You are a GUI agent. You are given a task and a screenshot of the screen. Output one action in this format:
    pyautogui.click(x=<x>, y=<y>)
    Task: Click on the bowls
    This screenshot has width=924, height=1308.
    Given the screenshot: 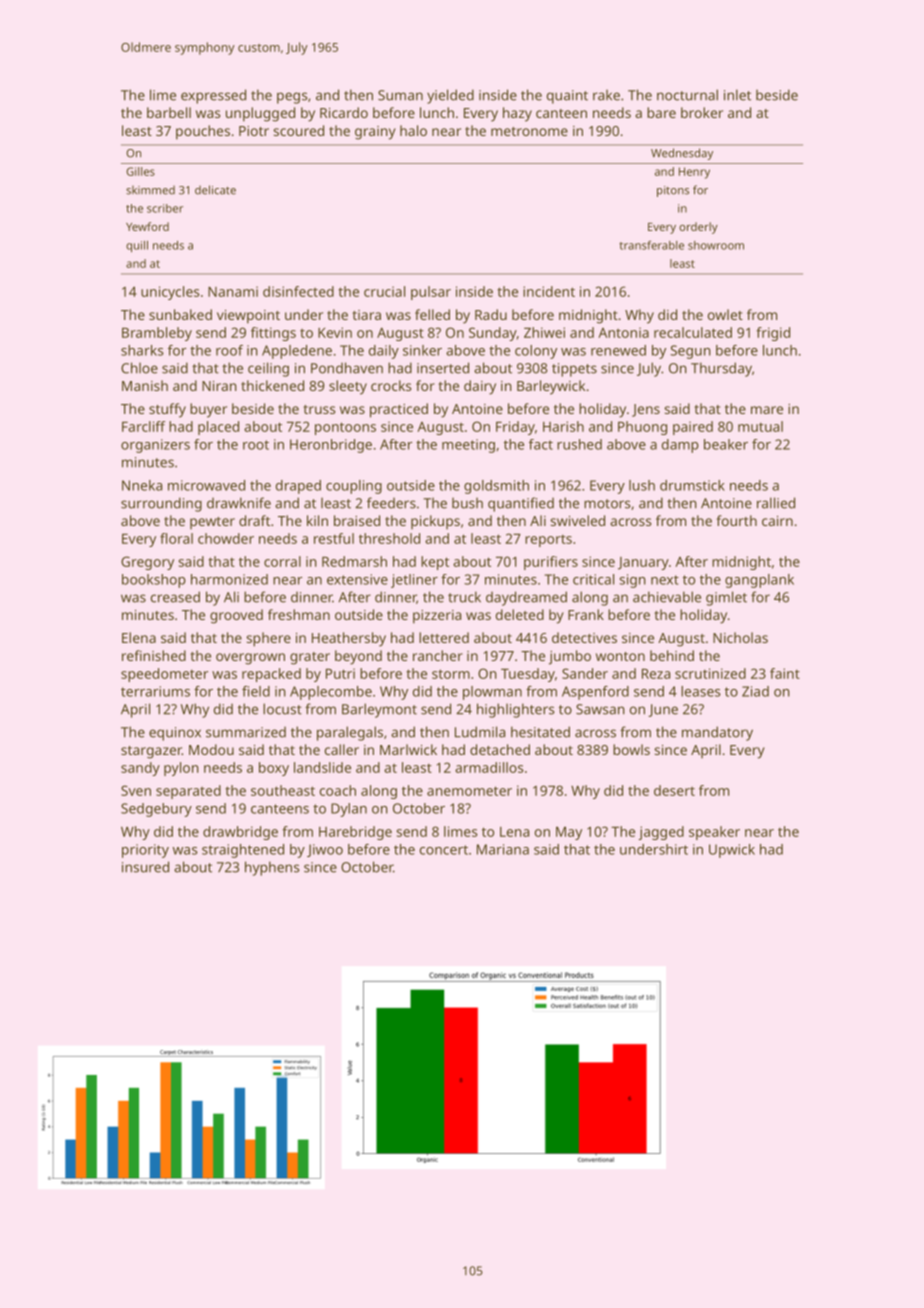 What is the action you would take?
    pyautogui.click(x=631, y=749)
